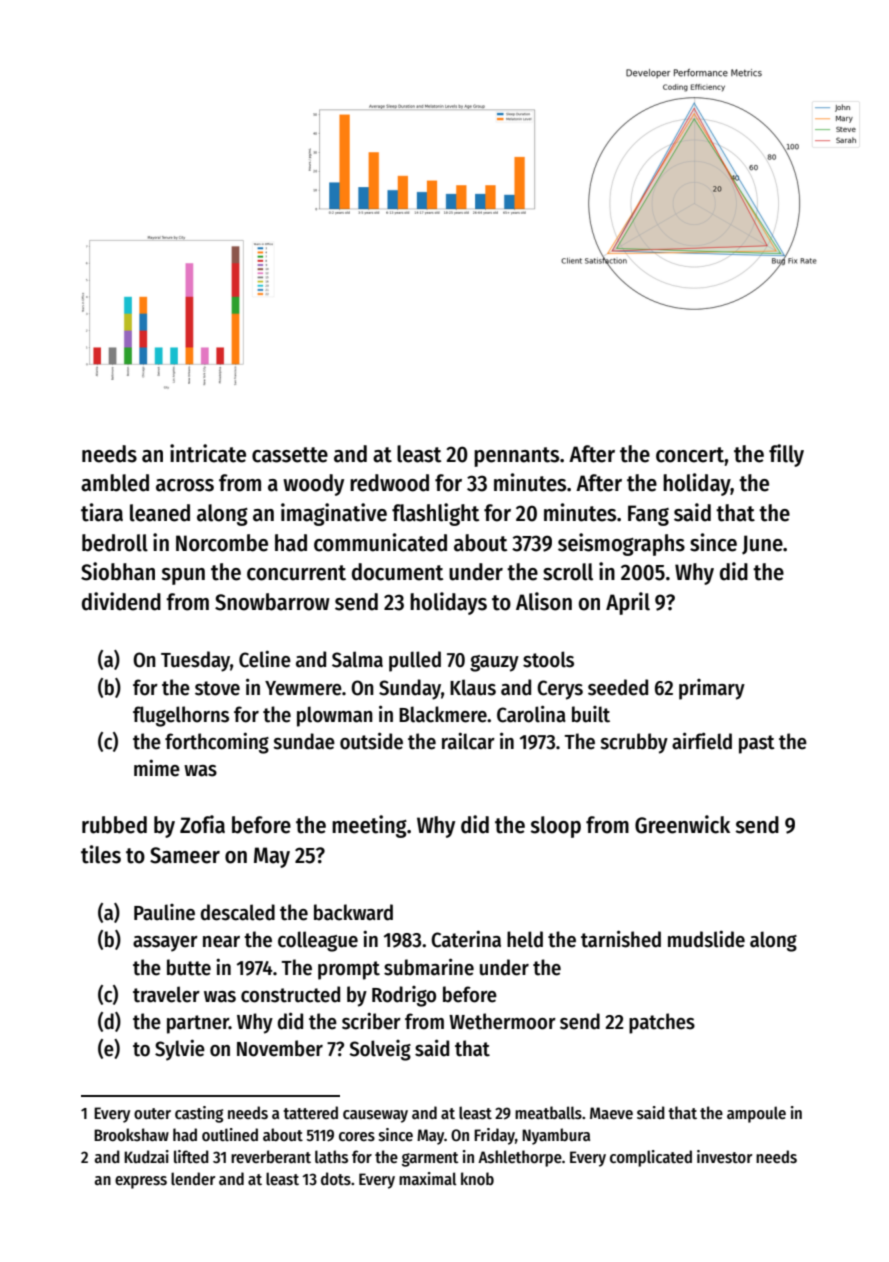 The height and width of the document is (1262, 889). Describe the element at coordinates (334, 514) in the document. I see `imaginative` at that location.
